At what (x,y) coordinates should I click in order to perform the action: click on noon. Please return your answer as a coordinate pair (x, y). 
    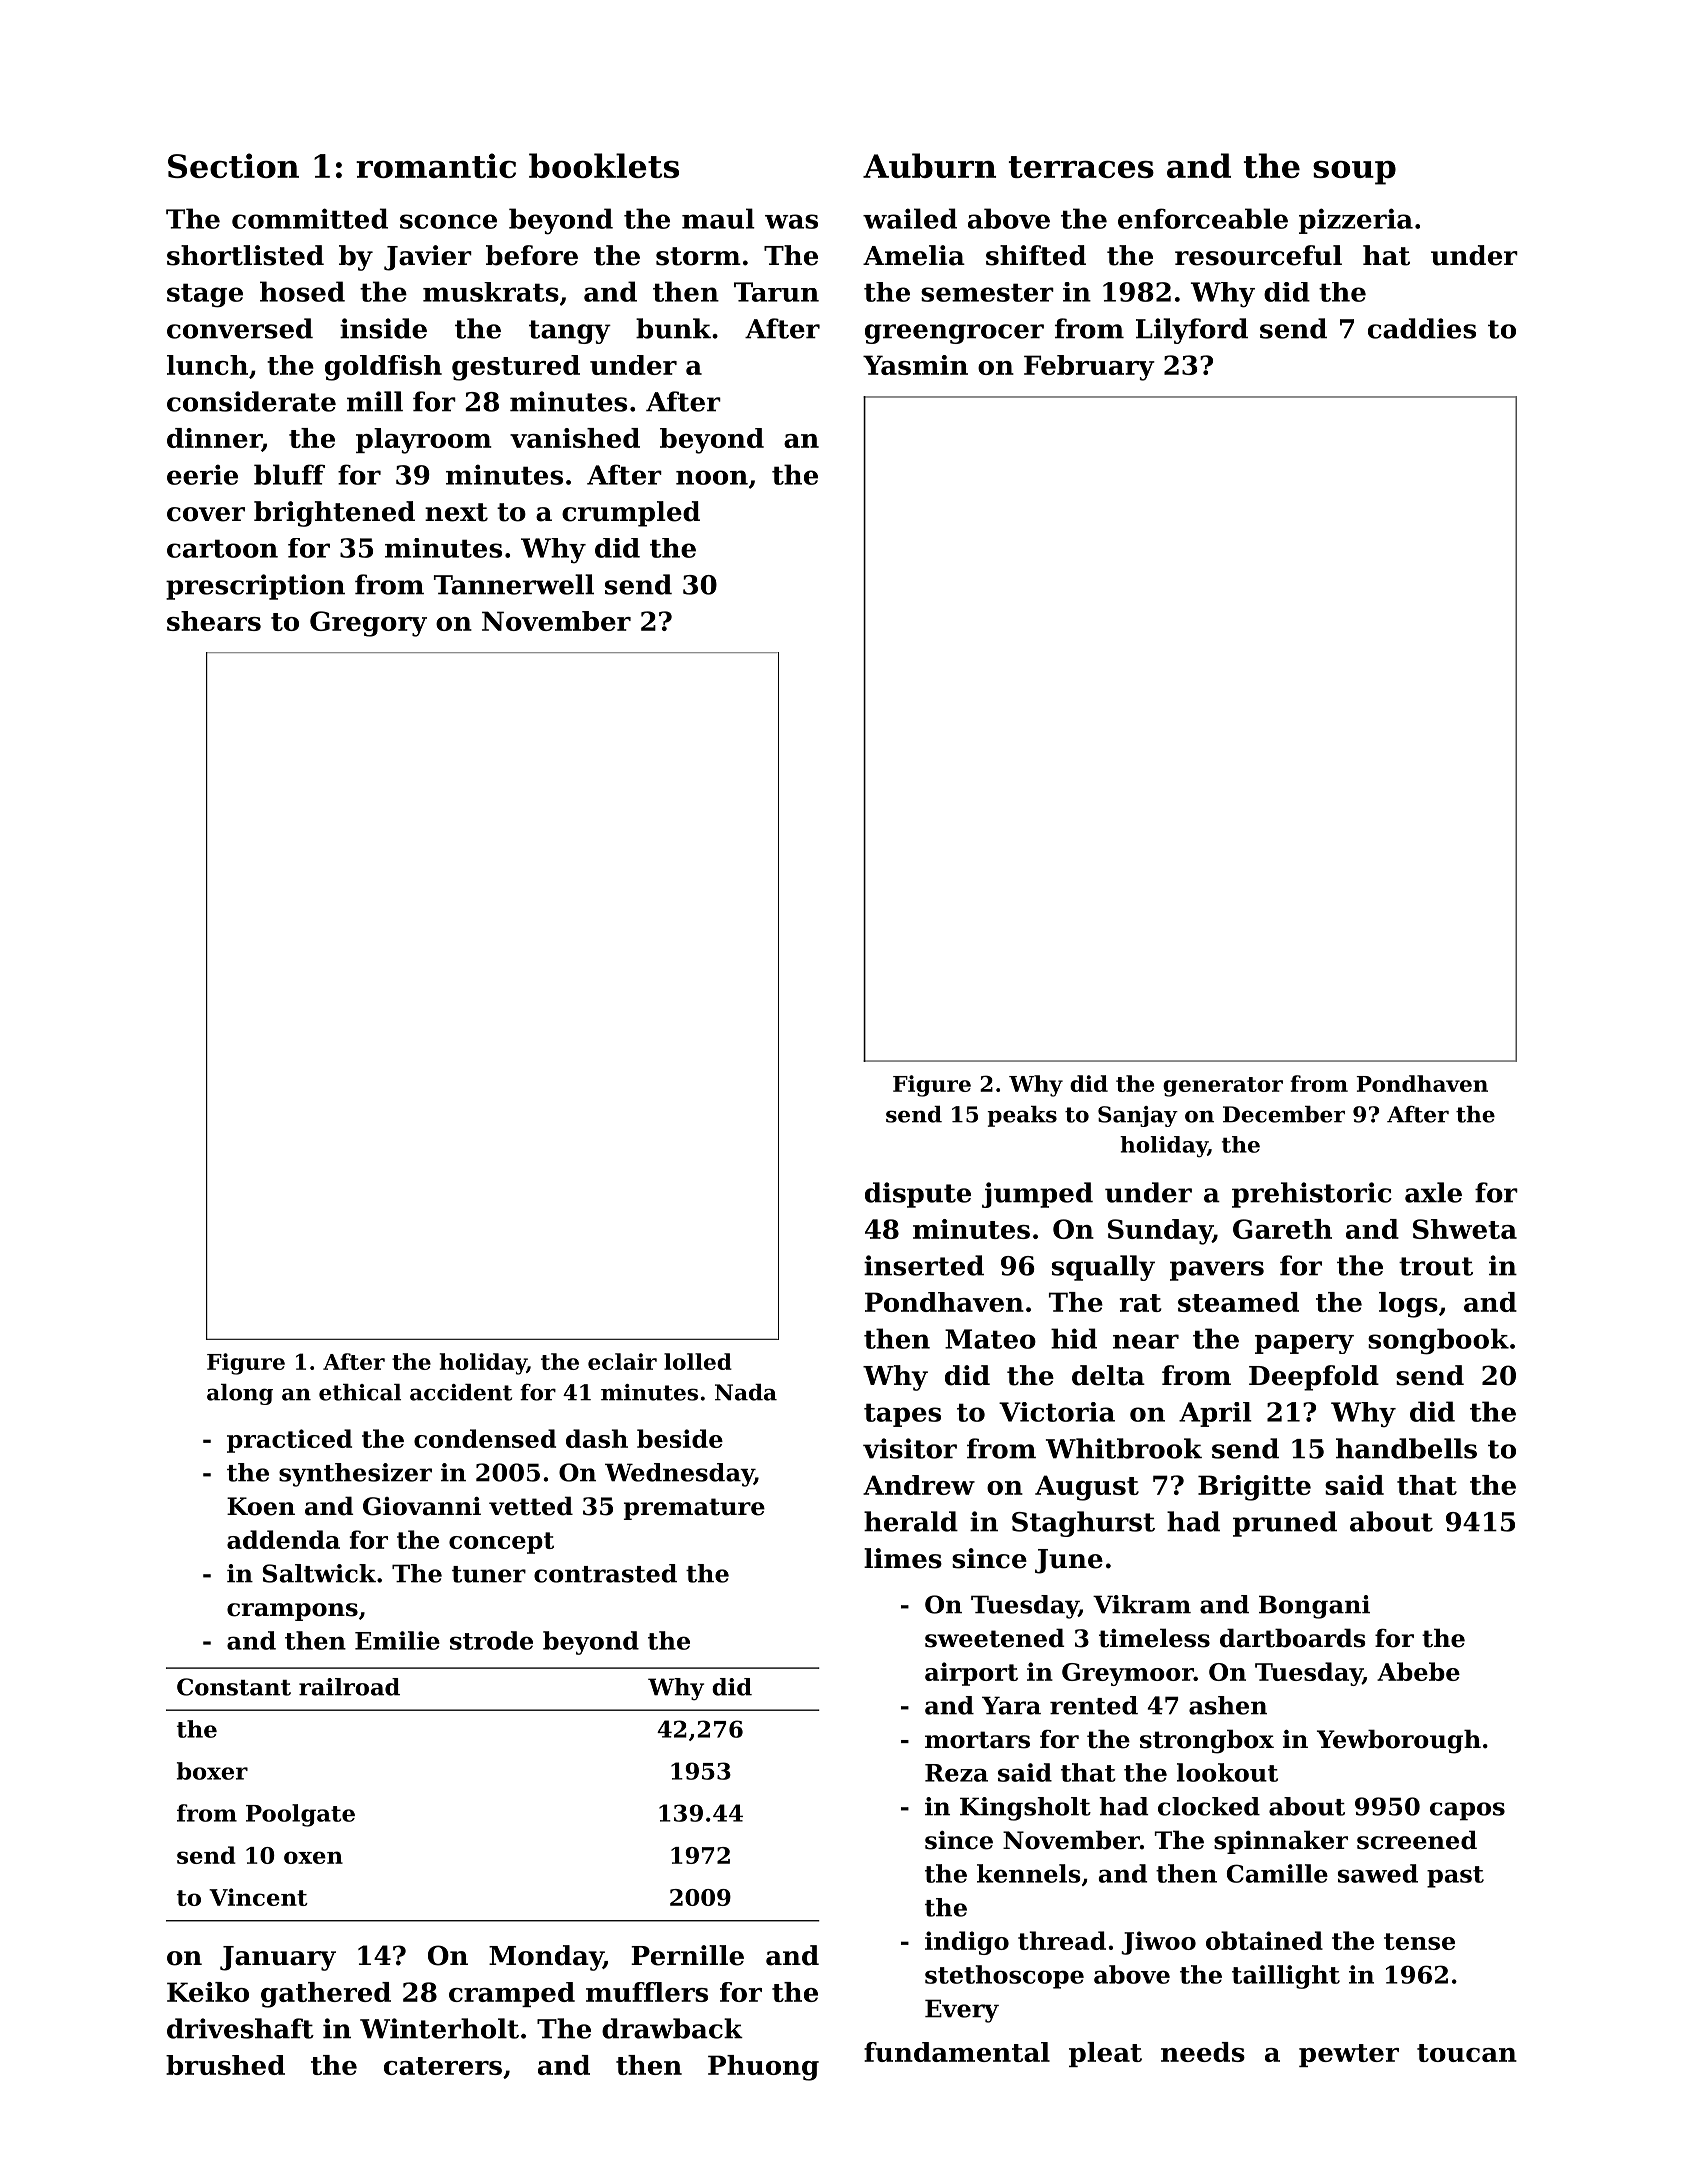
    Looking at the image, I should click on (712, 477).
